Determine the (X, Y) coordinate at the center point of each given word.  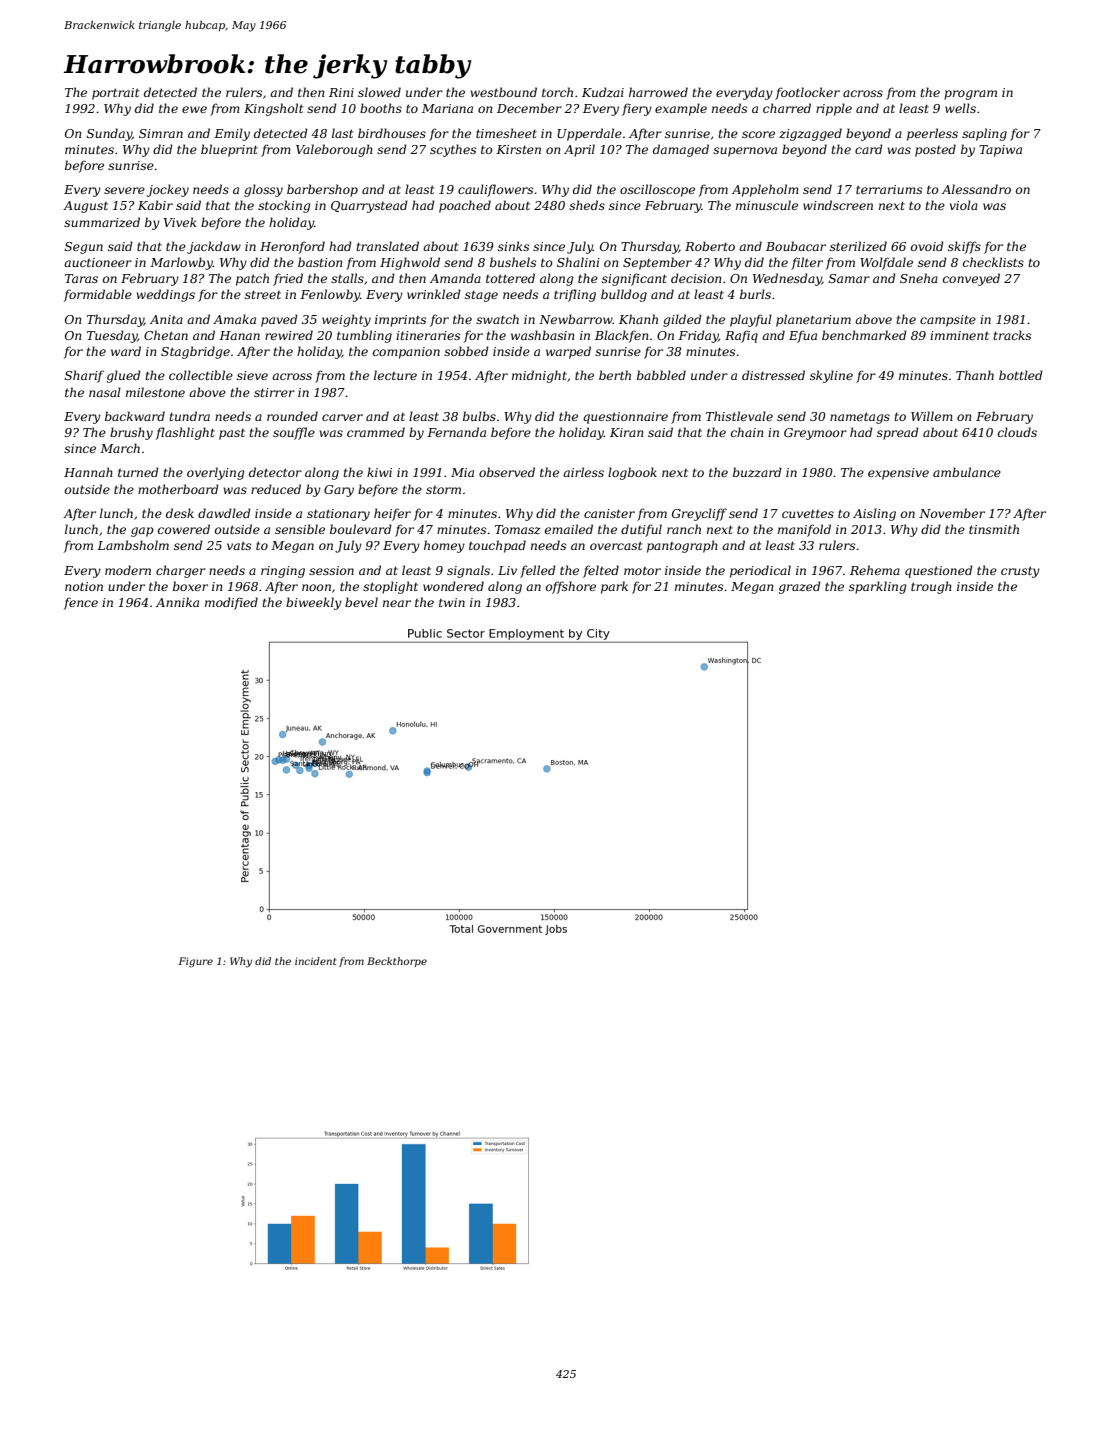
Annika (177, 602)
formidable (98, 295)
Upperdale (589, 134)
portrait (115, 94)
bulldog (624, 295)
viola (964, 205)
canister (609, 513)
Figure (195, 962)
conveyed (971, 279)
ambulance (967, 472)
